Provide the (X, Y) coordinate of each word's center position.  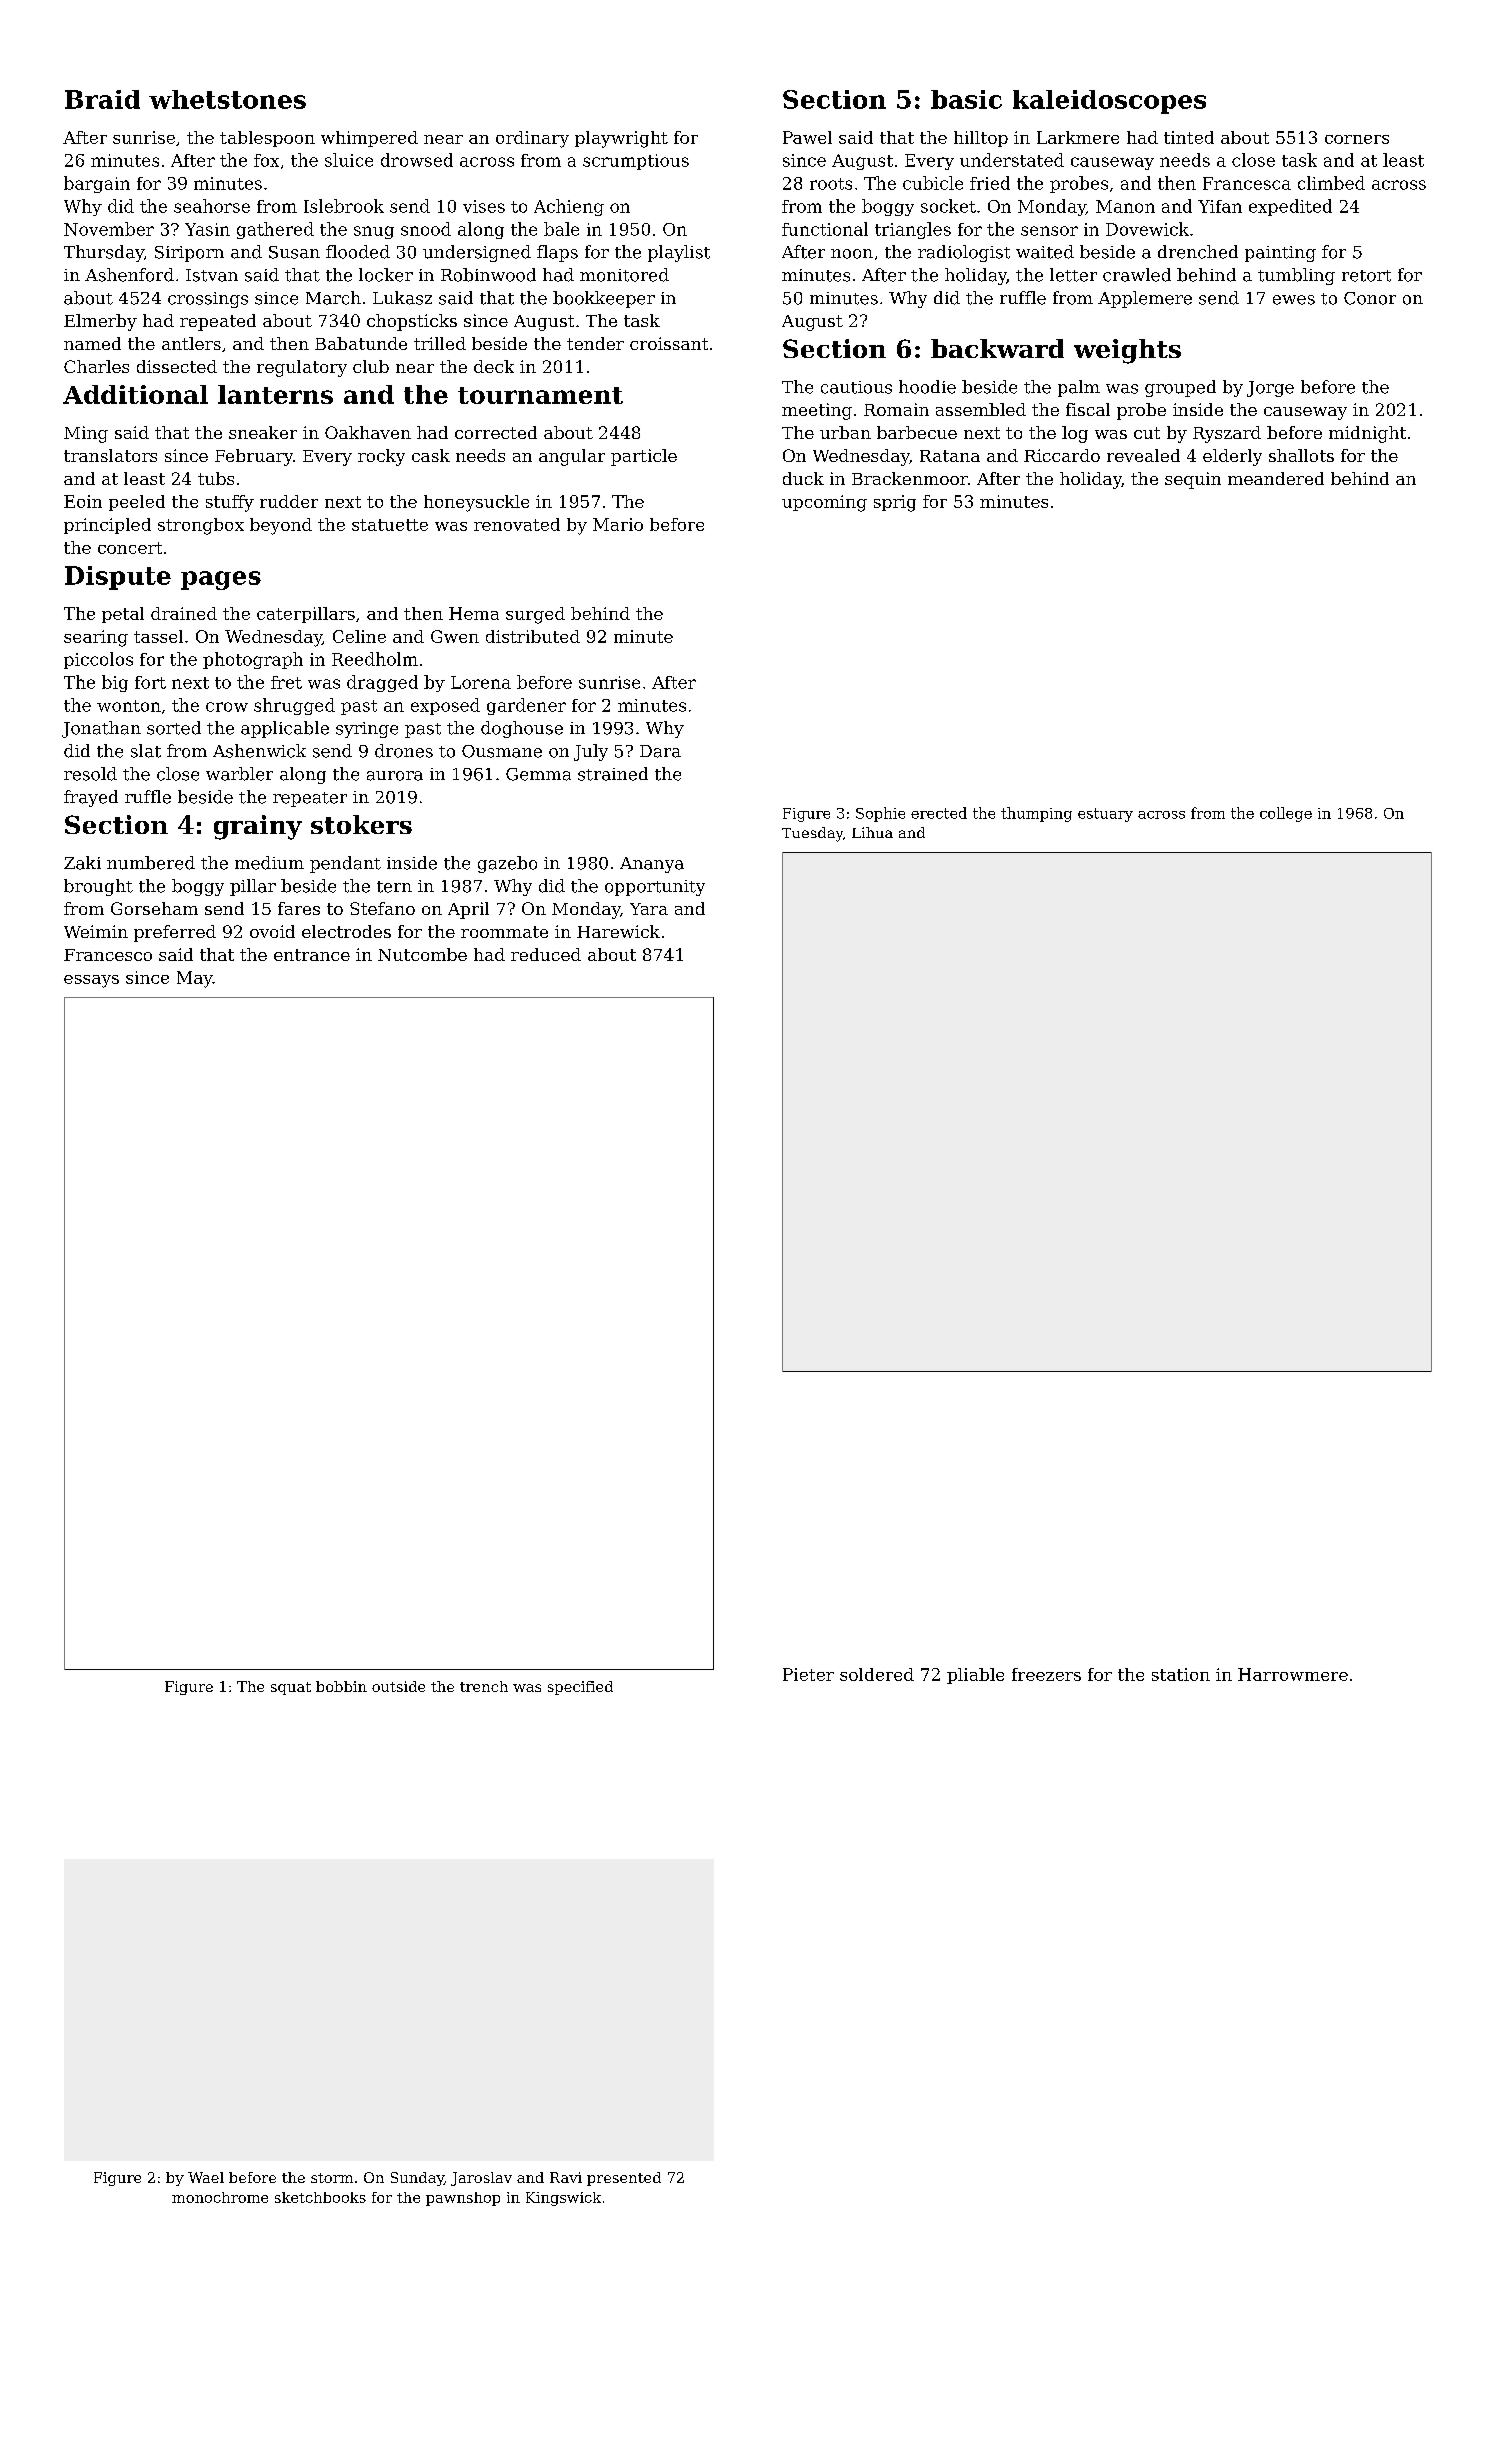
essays (91, 981)
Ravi (566, 2177)
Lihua (872, 832)
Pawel (807, 137)
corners (1357, 139)
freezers (1046, 1674)
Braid (102, 99)
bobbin (341, 1686)
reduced (546, 954)
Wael (206, 2177)
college (1286, 814)
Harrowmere (1293, 1674)
